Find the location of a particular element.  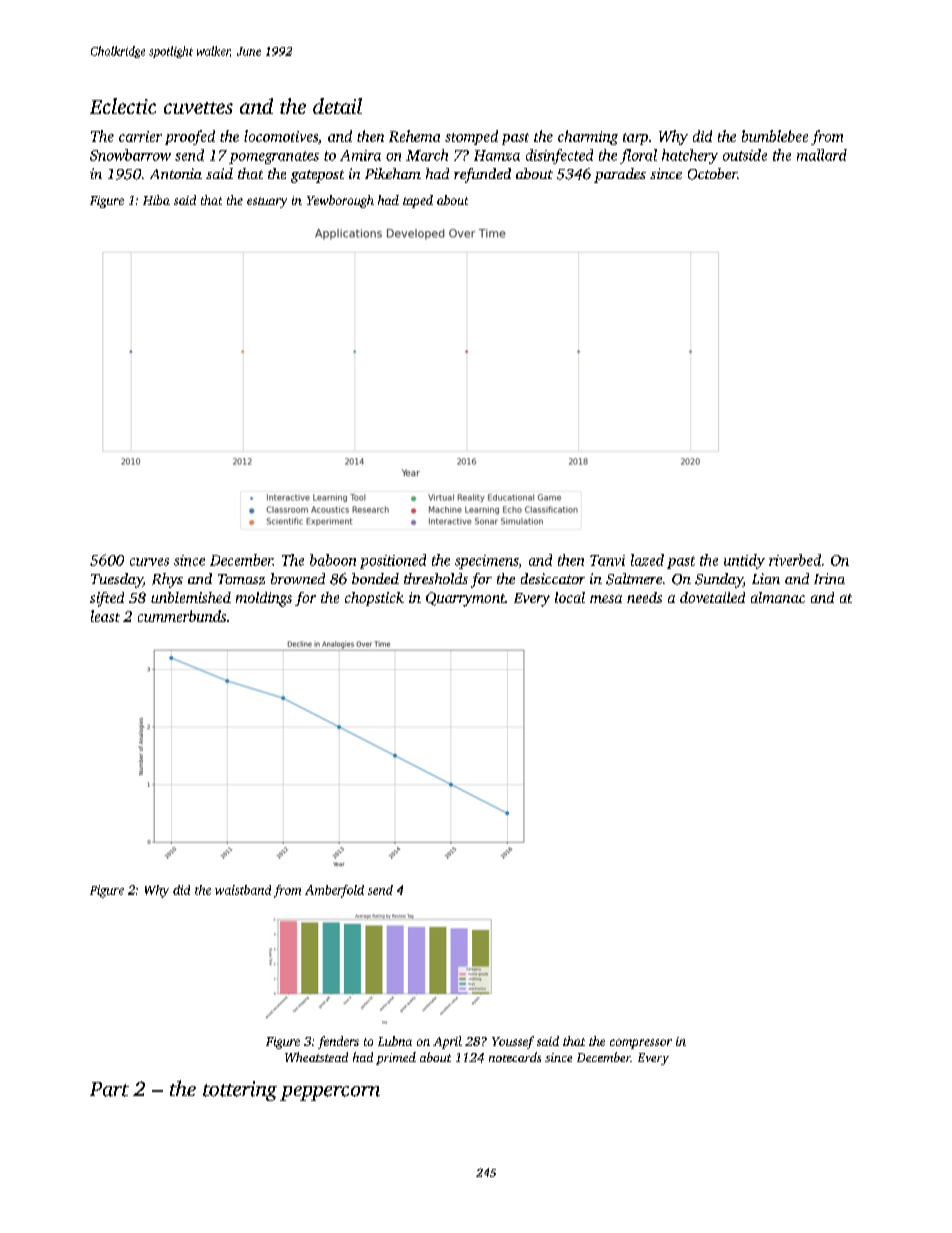

bumblebee is located at coordinates (775, 136).
